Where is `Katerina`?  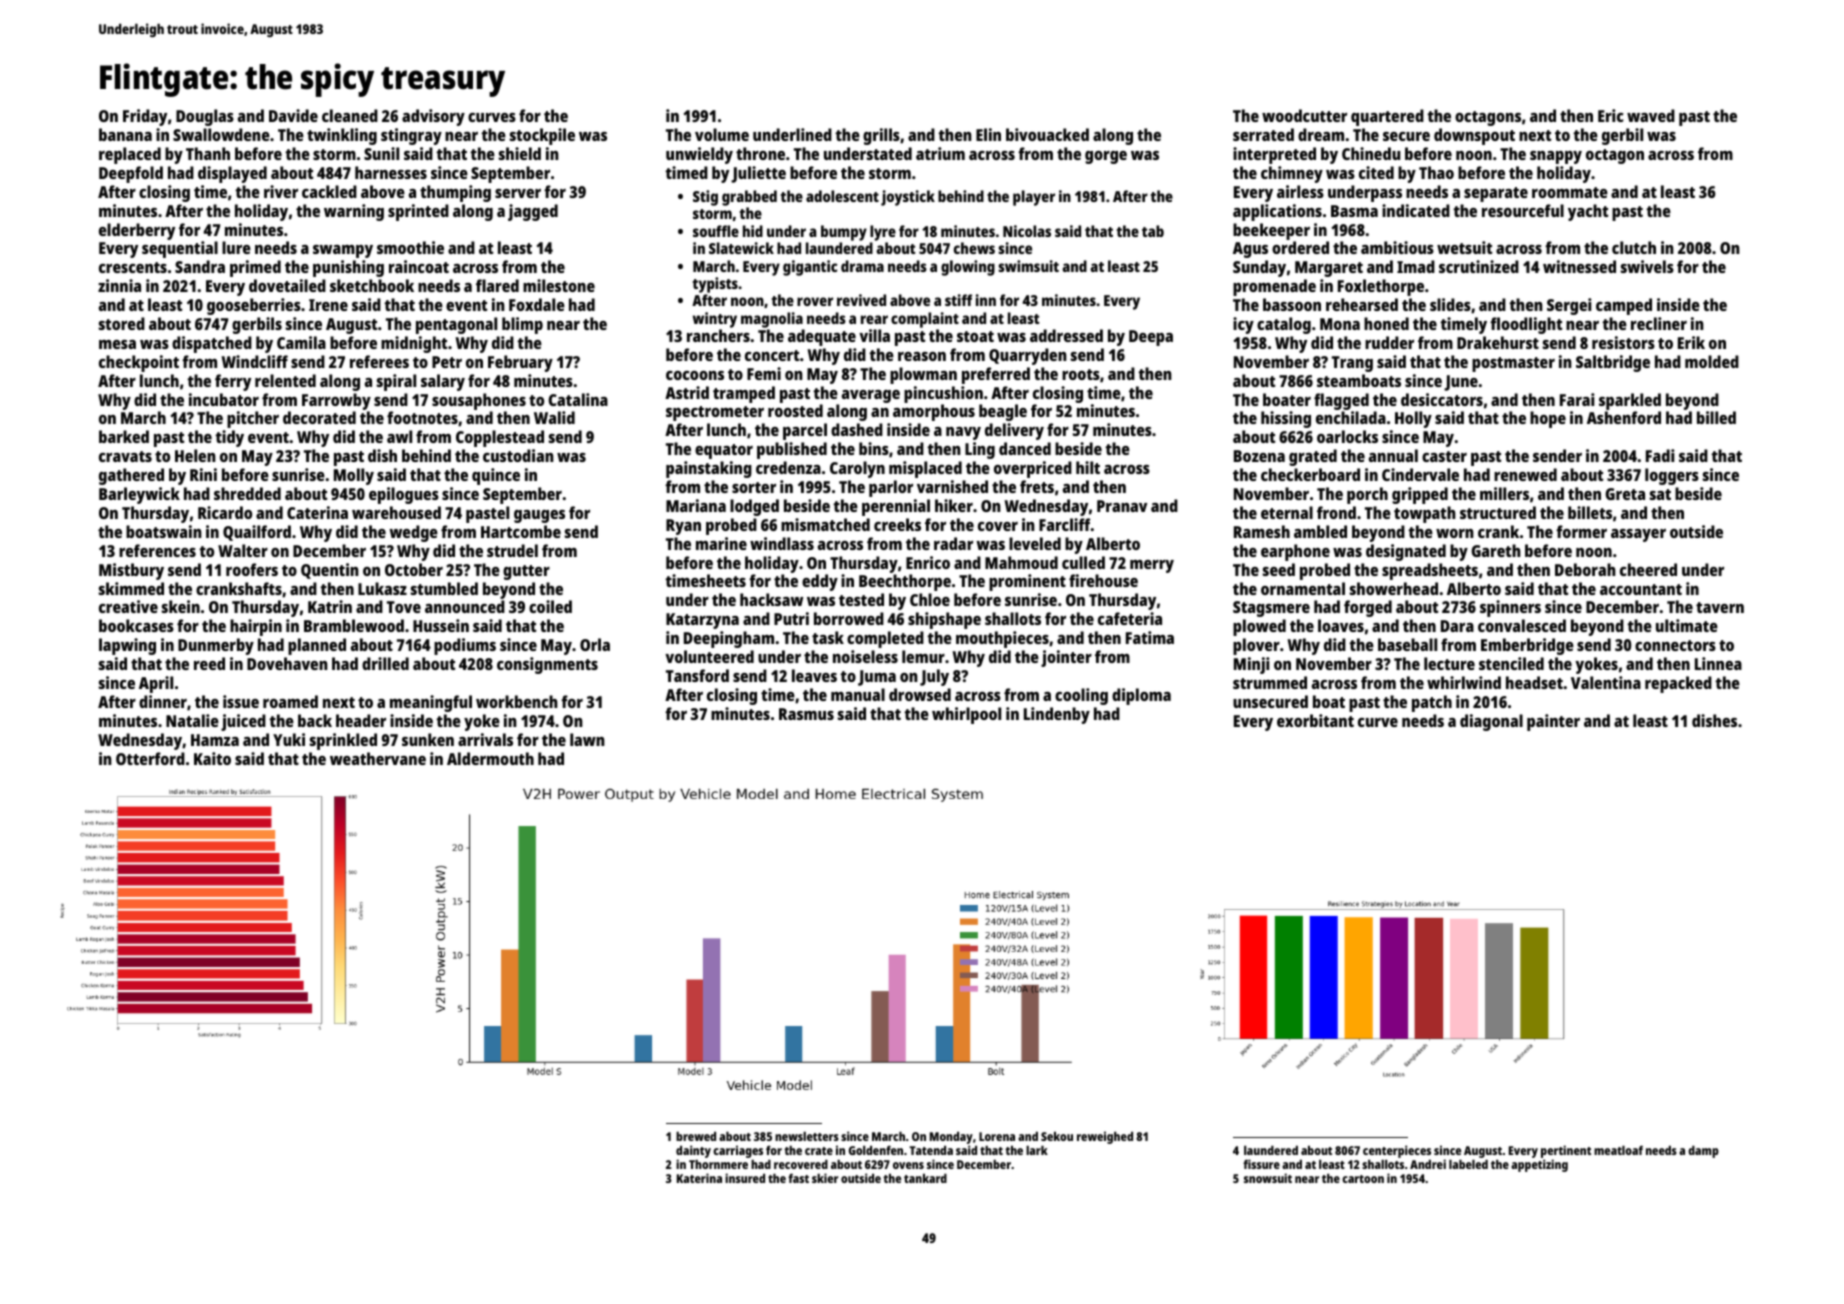 Katerina is located at coordinates (699, 1178).
